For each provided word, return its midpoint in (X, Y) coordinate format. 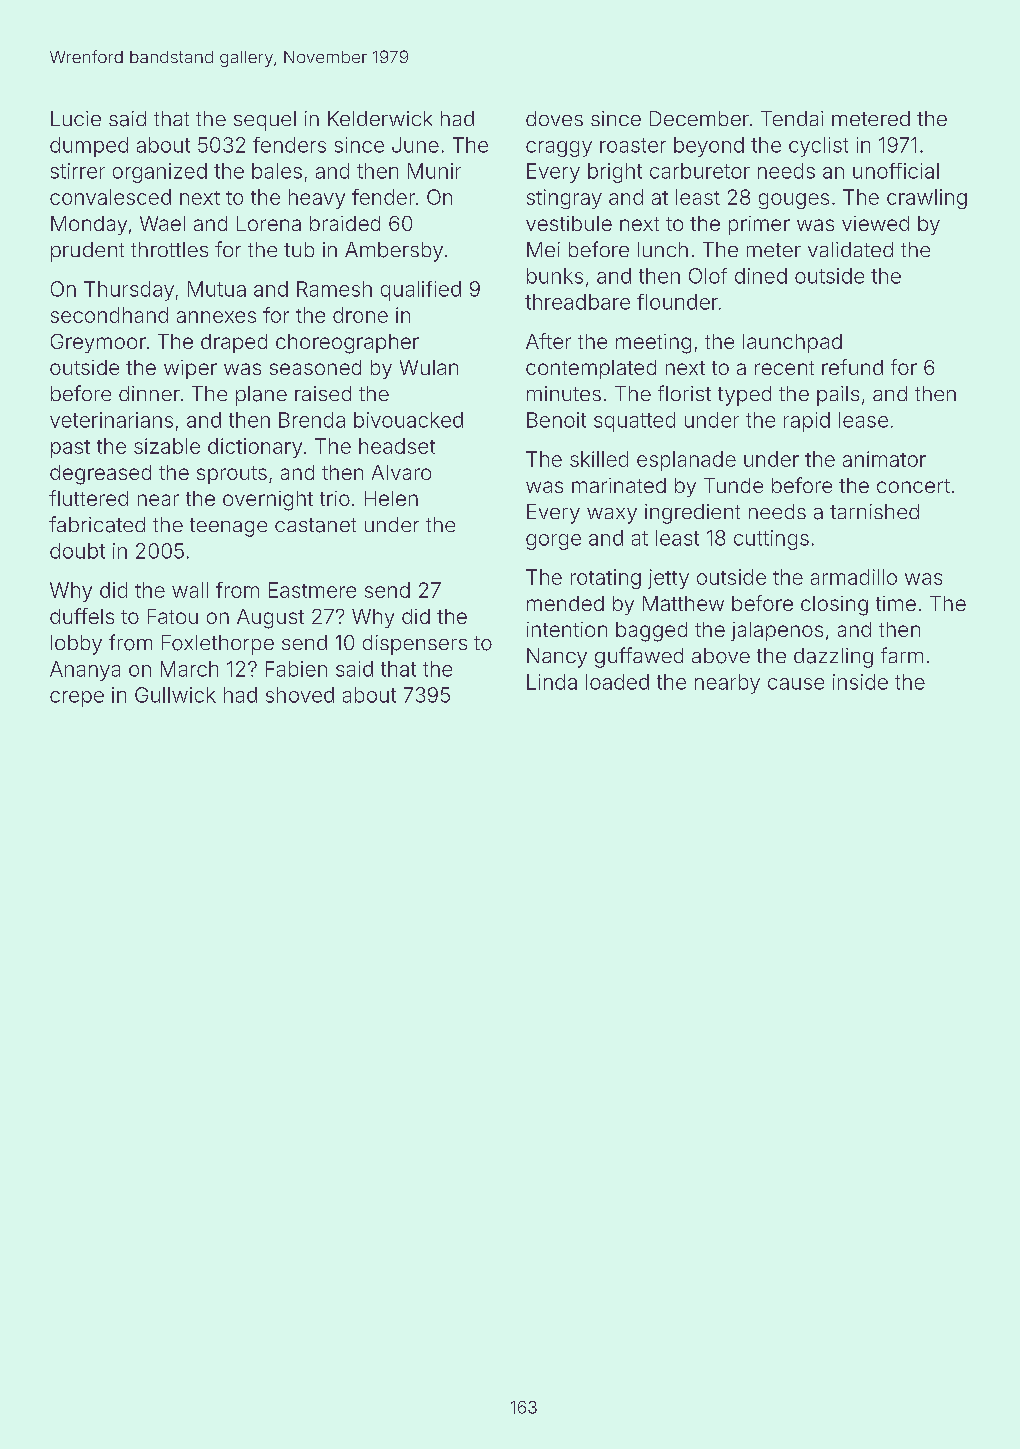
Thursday (129, 291)
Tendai (792, 118)
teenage (228, 527)
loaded (617, 682)
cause (796, 684)
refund (852, 367)
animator (884, 459)
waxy (612, 516)
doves (554, 118)
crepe (77, 699)
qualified (421, 291)
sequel (265, 121)
